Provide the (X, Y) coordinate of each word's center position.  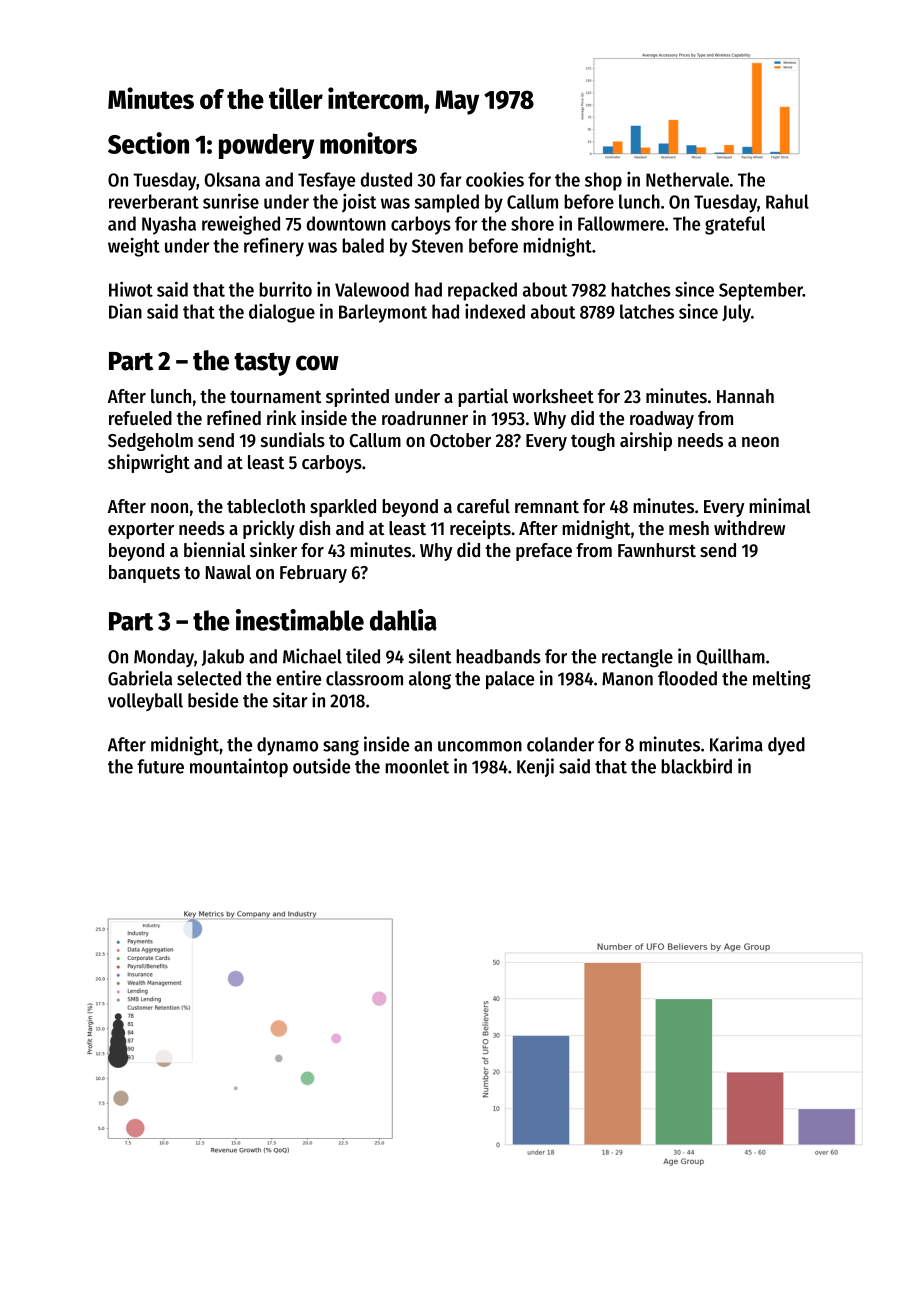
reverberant (154, 201)
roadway (662, 420)
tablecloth (266, 506)
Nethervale (687, 179)
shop (603, 181)
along (430, 680)
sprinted (357, 397)
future (160, 766)
